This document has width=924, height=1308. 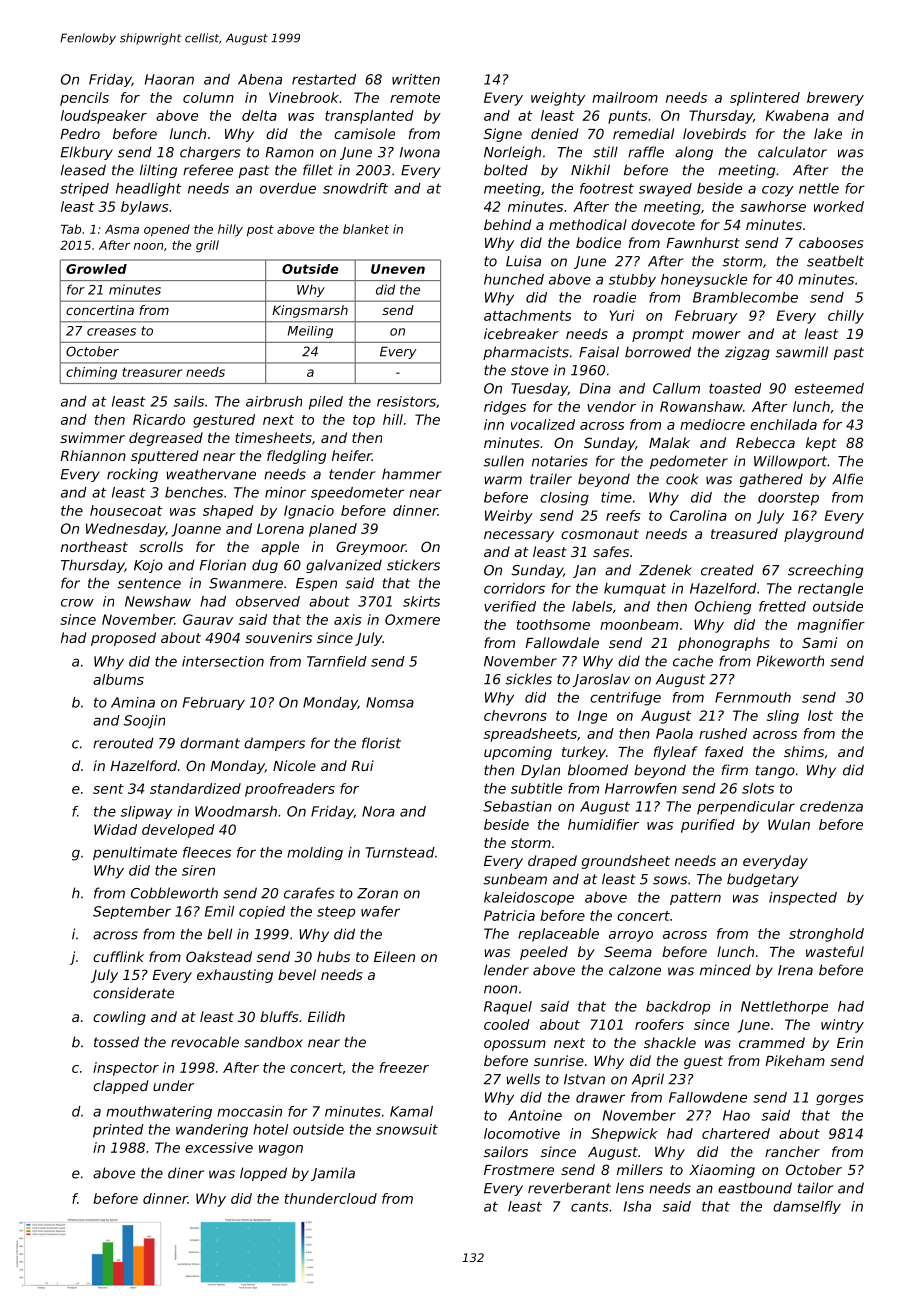 What do you see at coordinates (205, 1042) in the document?
I see `revocable` at bounding box center [205, 1042].
